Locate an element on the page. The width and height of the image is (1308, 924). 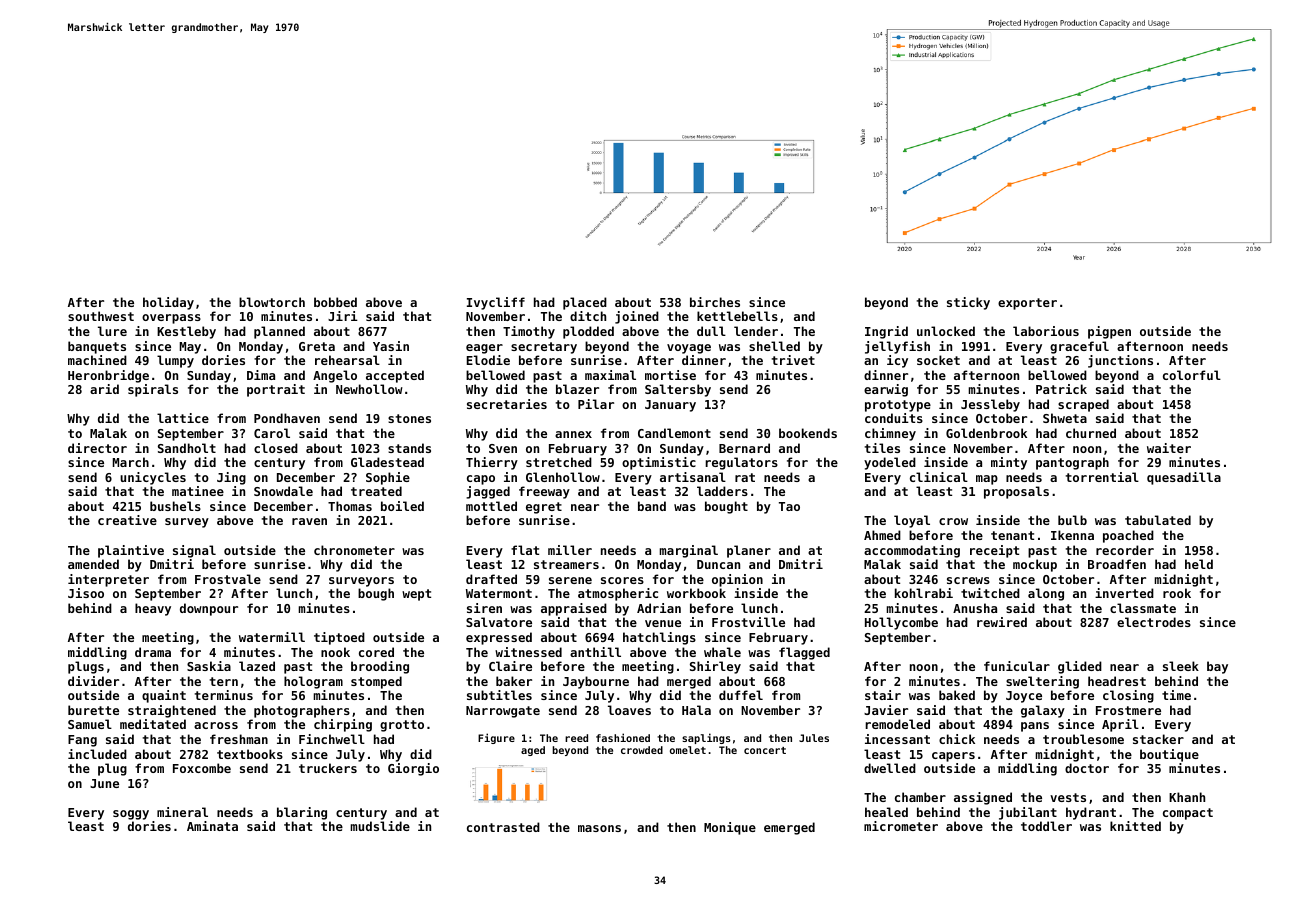
atmospheric is located at coordinates (618, 594).
